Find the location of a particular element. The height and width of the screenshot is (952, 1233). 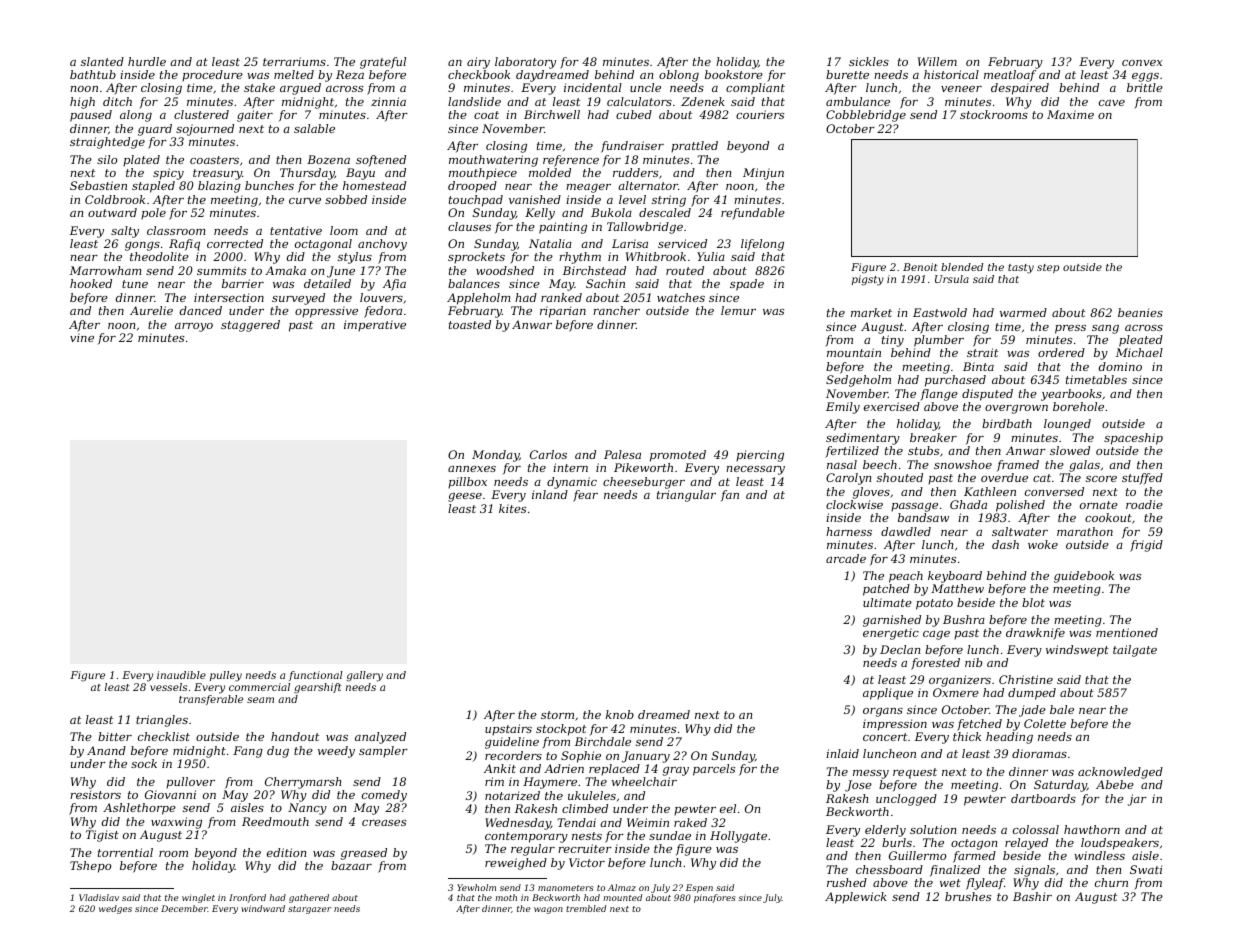

Maxime is located at coordinates (1070, 114).
